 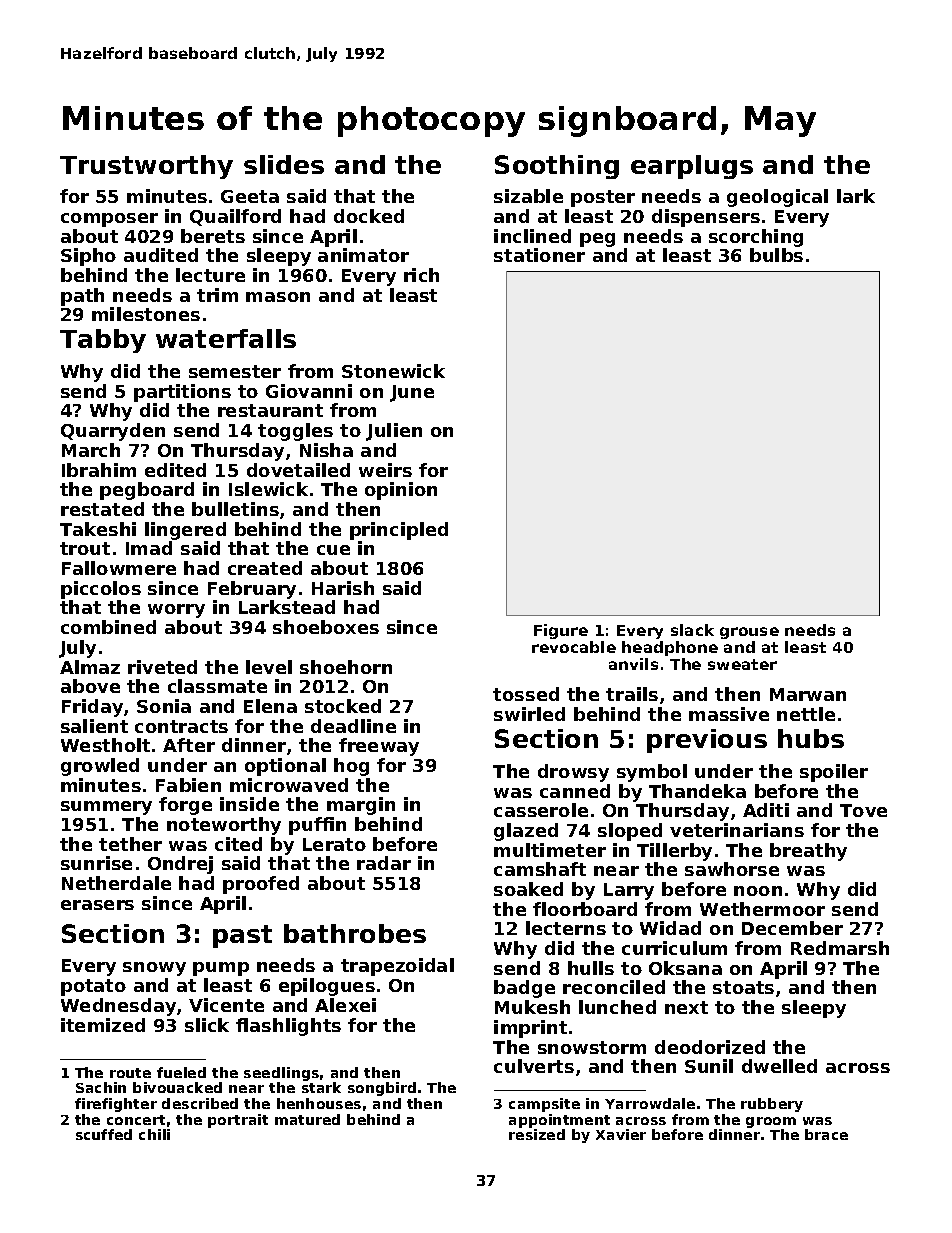 What do you see at coordinates (529, 714) in the image?
I see `swirled` at bounding box center [529, 714].
